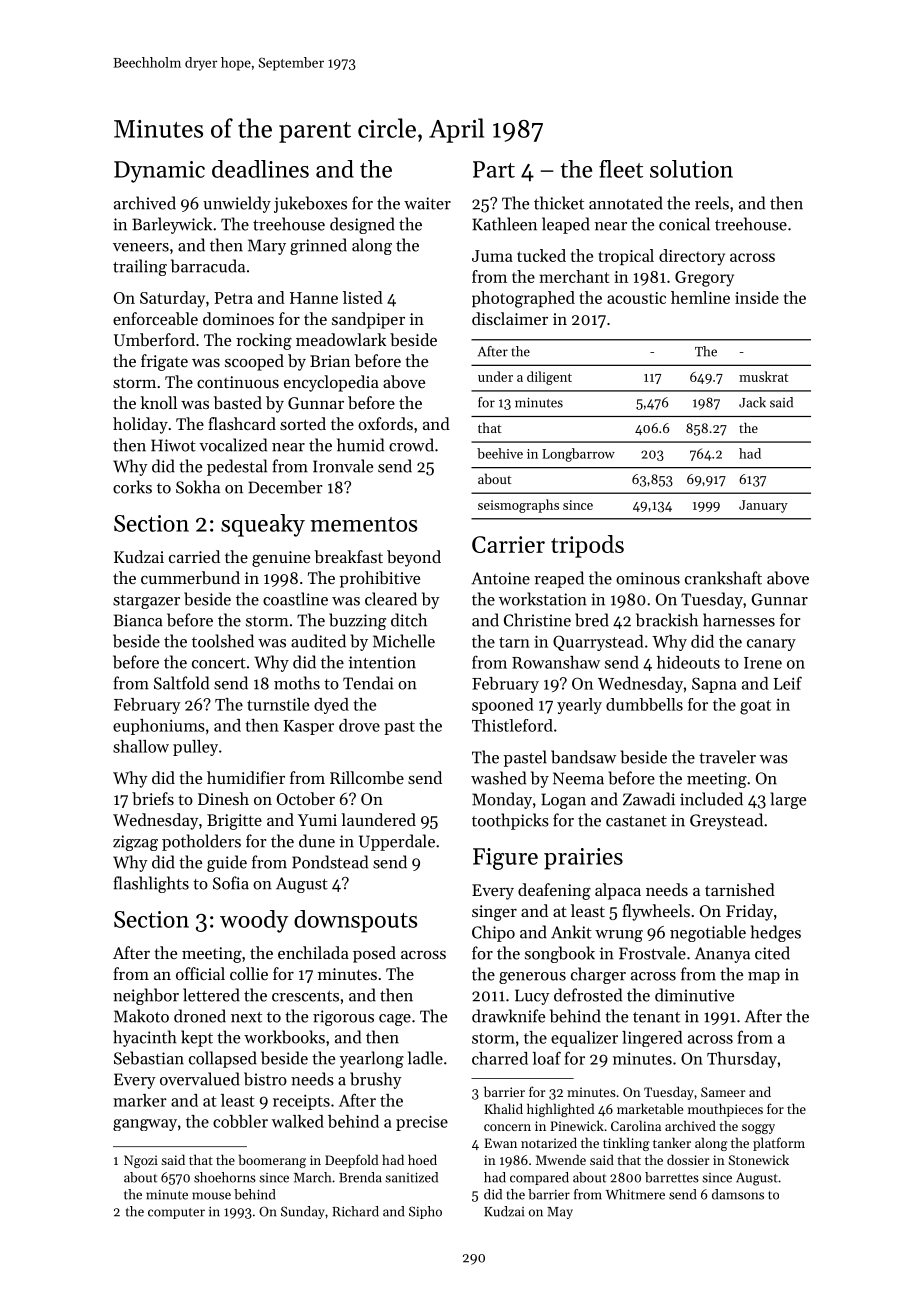  What do you see at coordinates (656, 912) in the screenshot?
I see `flywheels` at bounding box center [656, 912].
